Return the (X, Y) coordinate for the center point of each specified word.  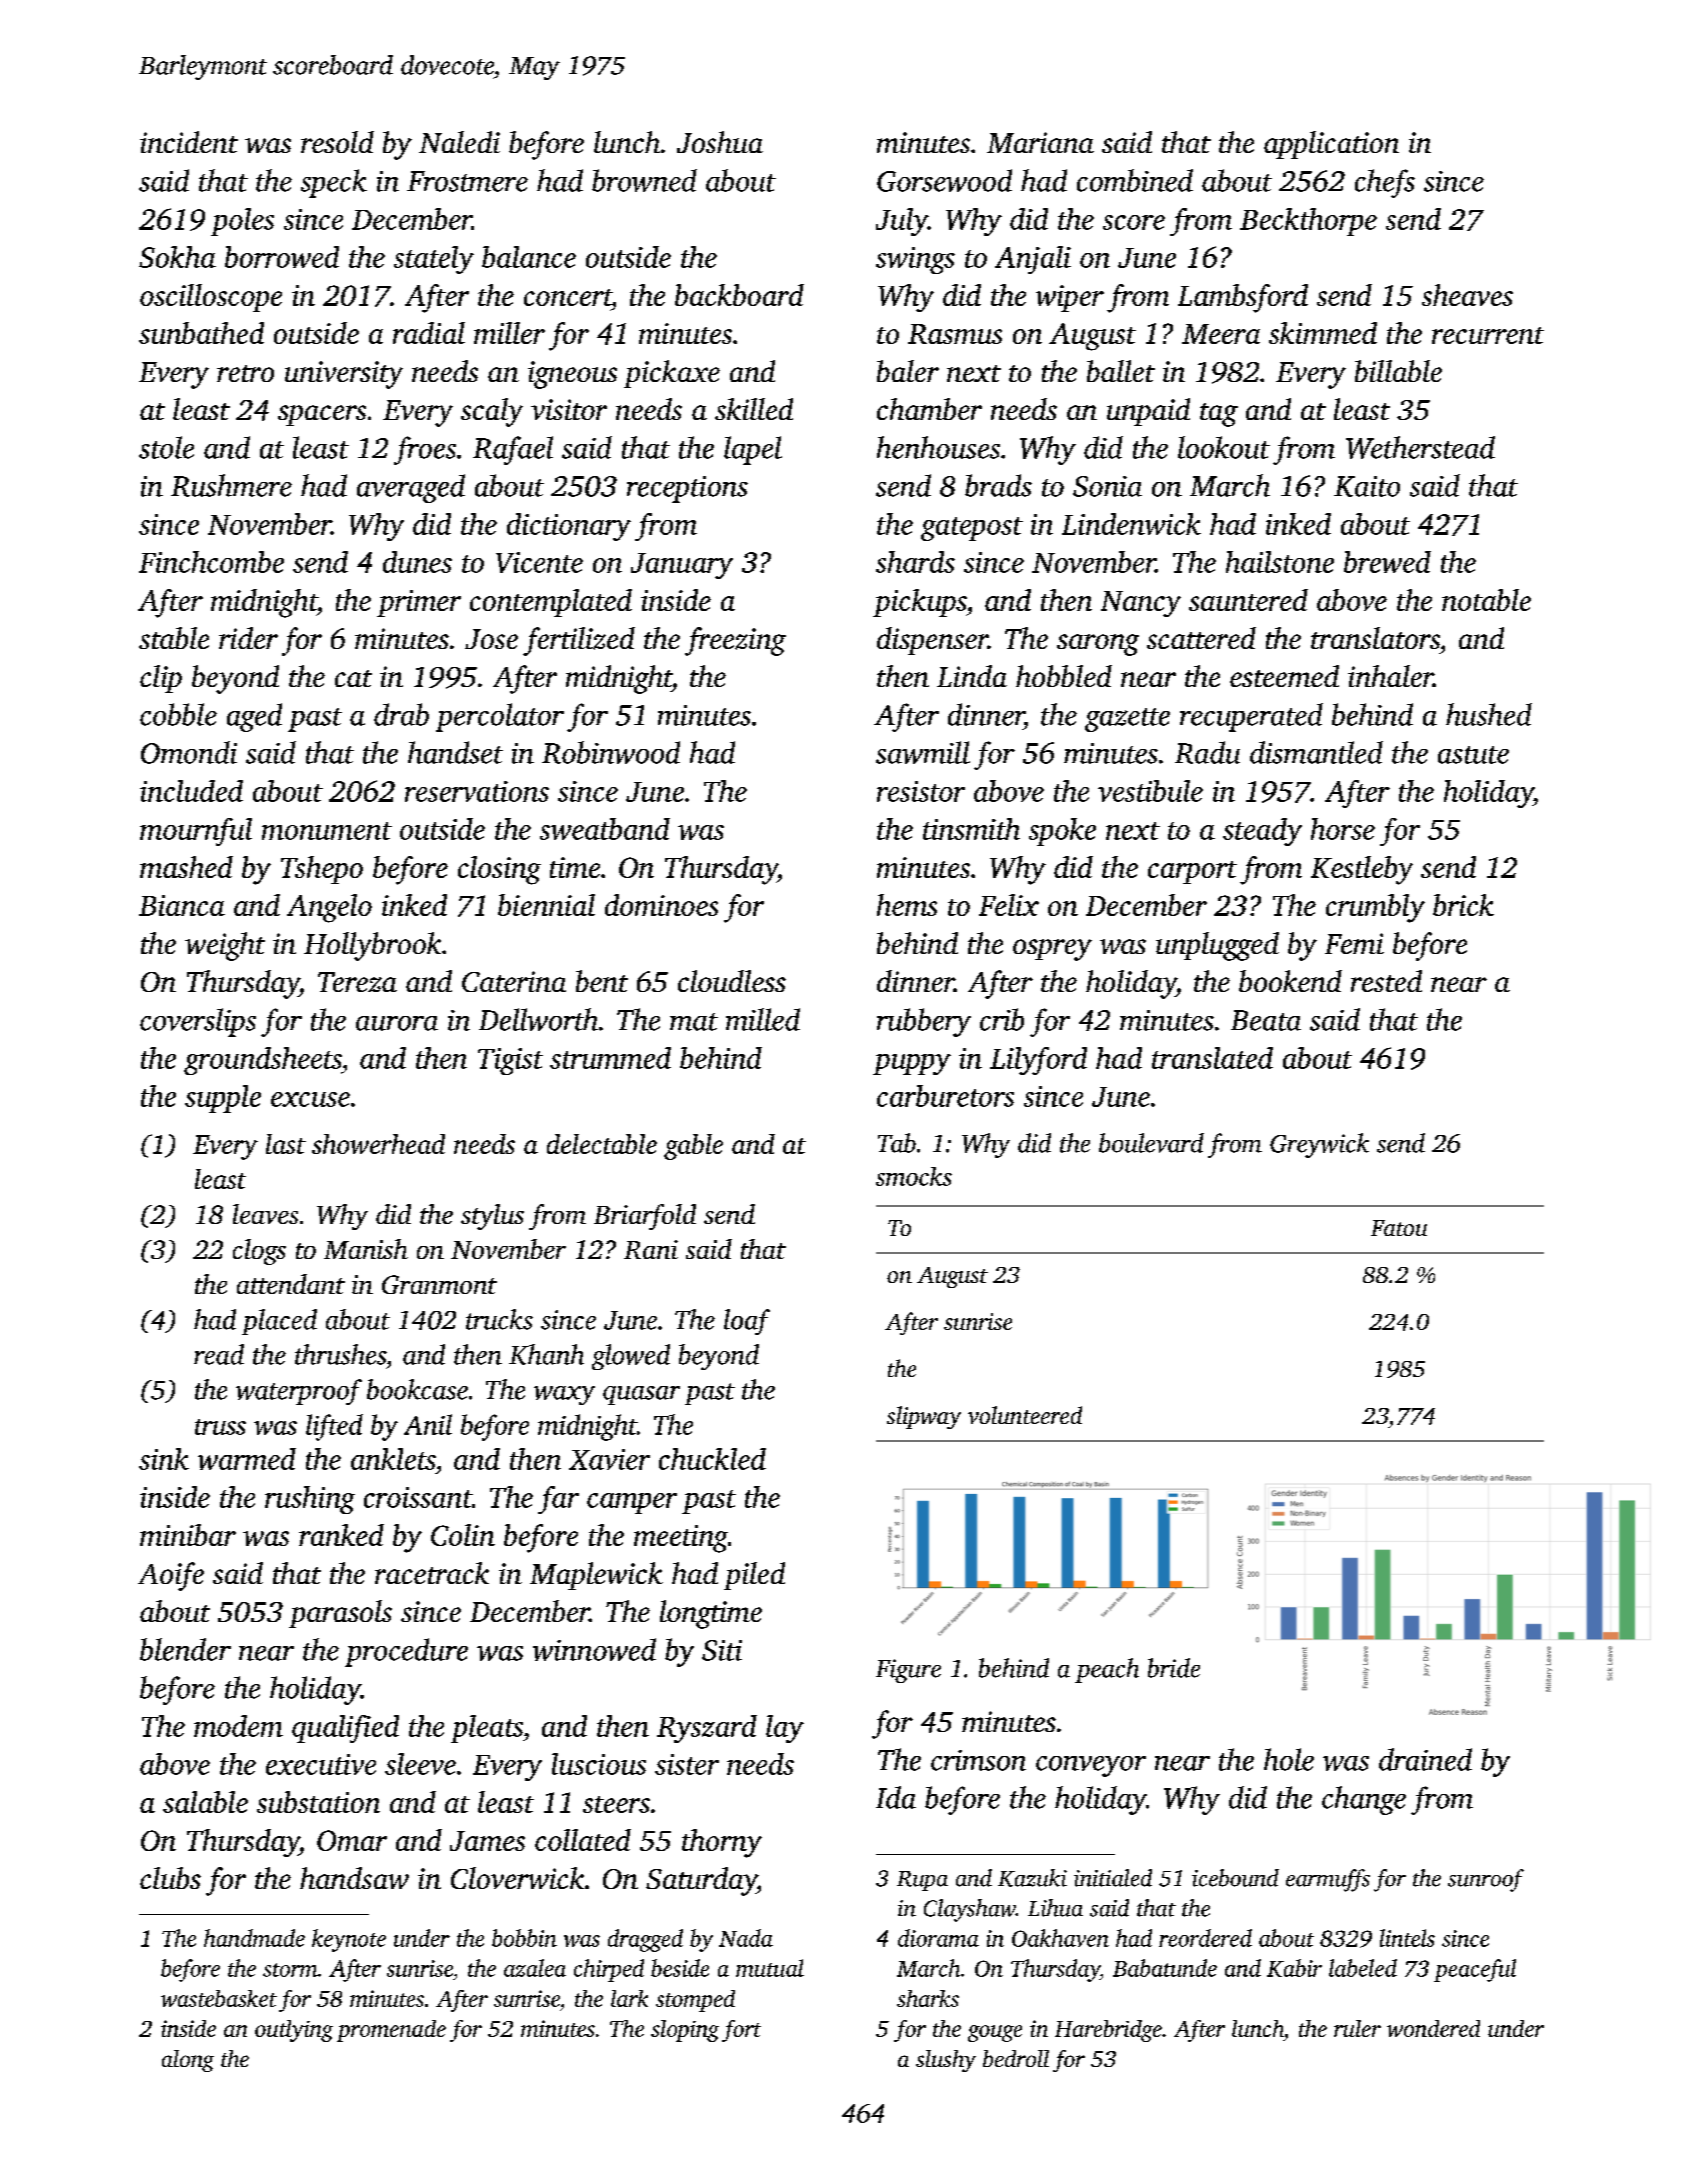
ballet (1121, 371)
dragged (645, 1940)
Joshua (720, 142)
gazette (1127, 720)
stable (174, 638)
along (188, 2061)
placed (279, 1322)
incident (189, 142)
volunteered (1025, 1415)
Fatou (1399, 1228)
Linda (972, 676)
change (1364, 1800)
